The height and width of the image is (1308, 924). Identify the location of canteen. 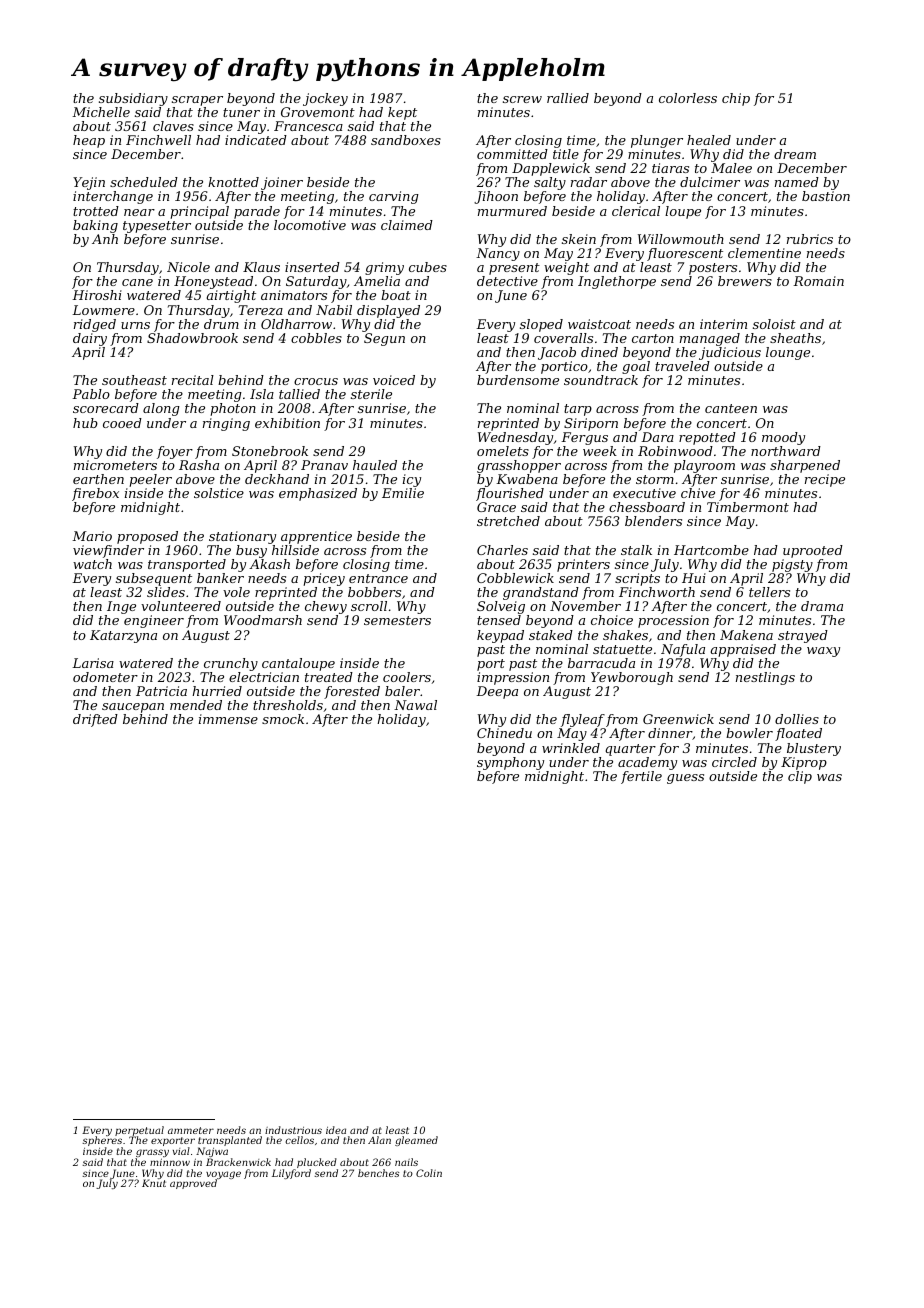
(731, 408).
